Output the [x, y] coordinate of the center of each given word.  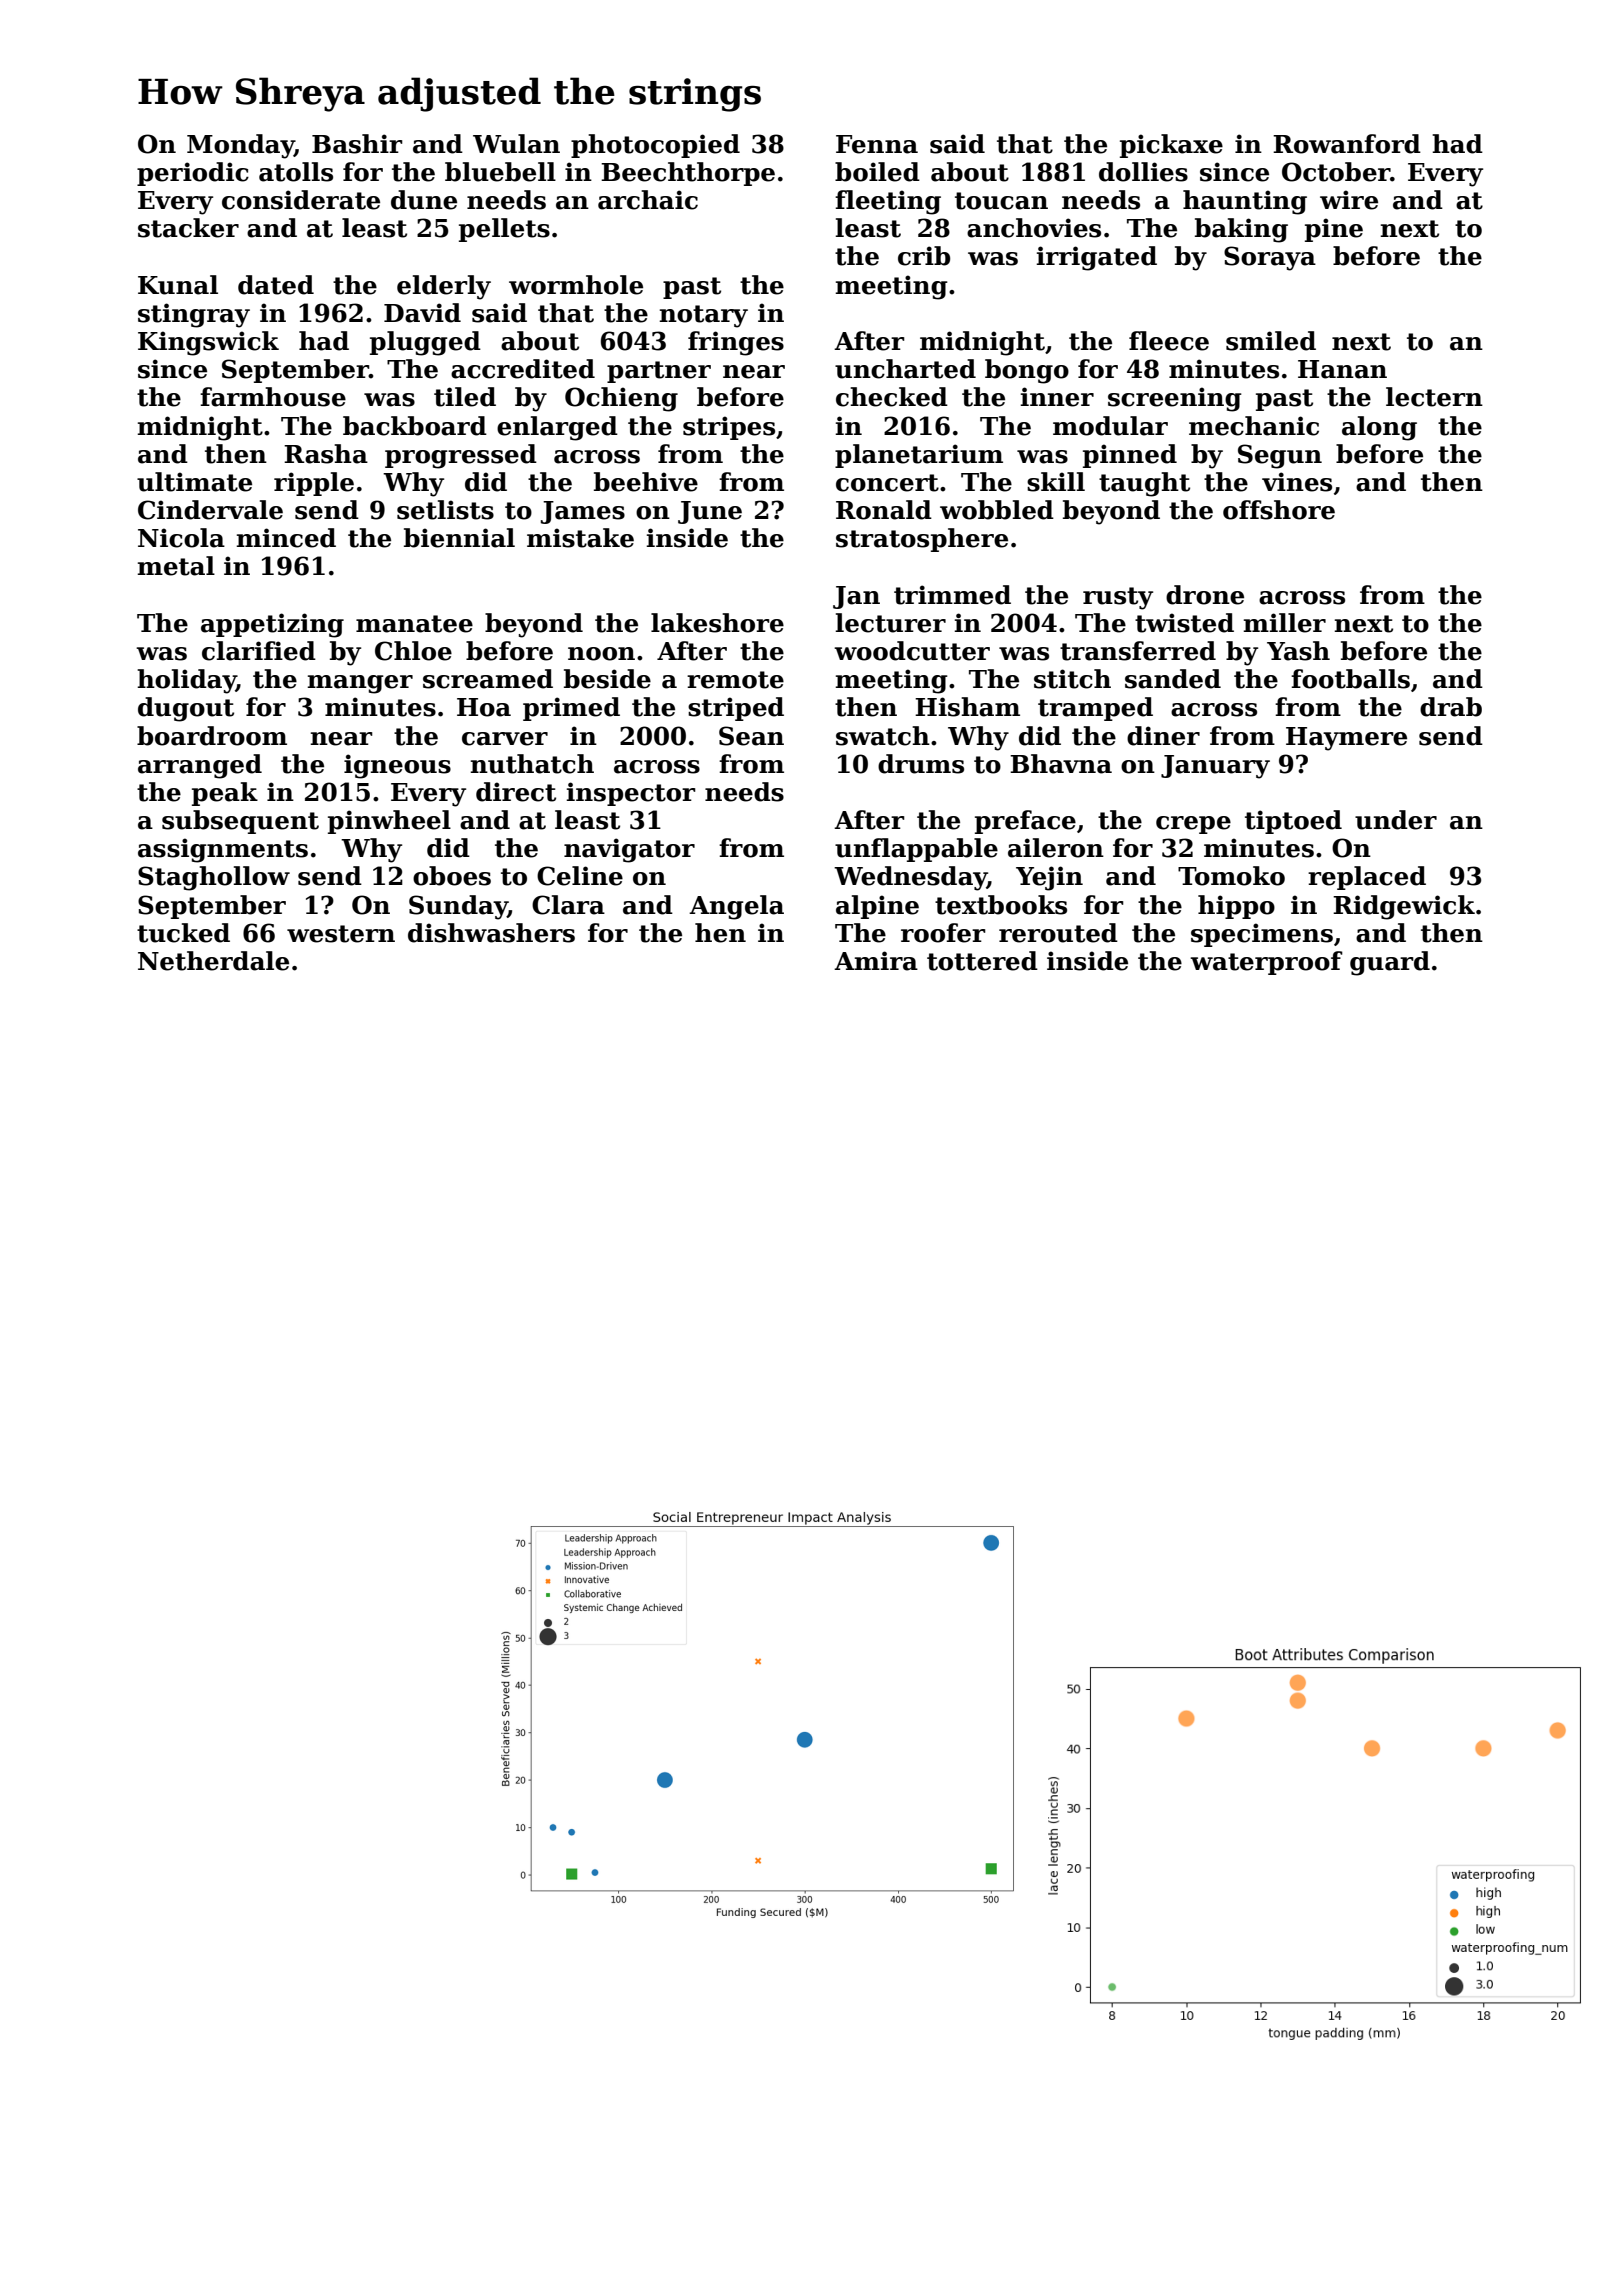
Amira [876, 961]
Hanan [1342, 369]
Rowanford [1347, 144]
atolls [296, 172]
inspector [631, 794]
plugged [425, 343]
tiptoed [1293, 822]
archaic [648, 200]
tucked [183, 933]
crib [924, 256]
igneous [397, 766]
